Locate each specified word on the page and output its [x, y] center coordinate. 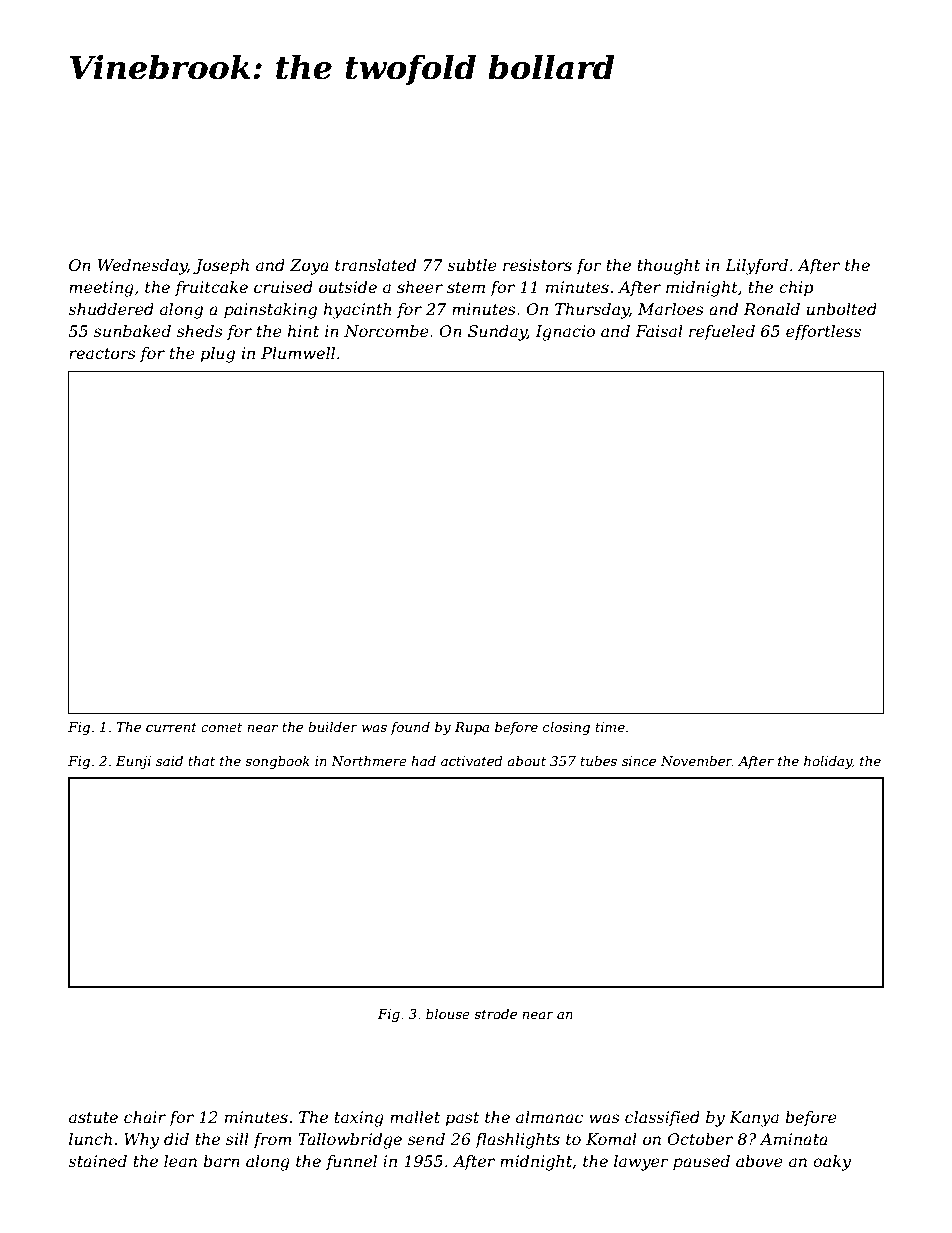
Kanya [754, 1119]
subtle [472, 265]
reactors [102, 353]
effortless [823, 332]
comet [222, 727]
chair [145, 1117]
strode [495, 1014]
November [696, 761]
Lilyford [756, 267]
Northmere [369, 761]
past [462, 1119]
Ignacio [565, 333]
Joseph [221, 267]
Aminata [794, 1139]
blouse [448, 1014]
